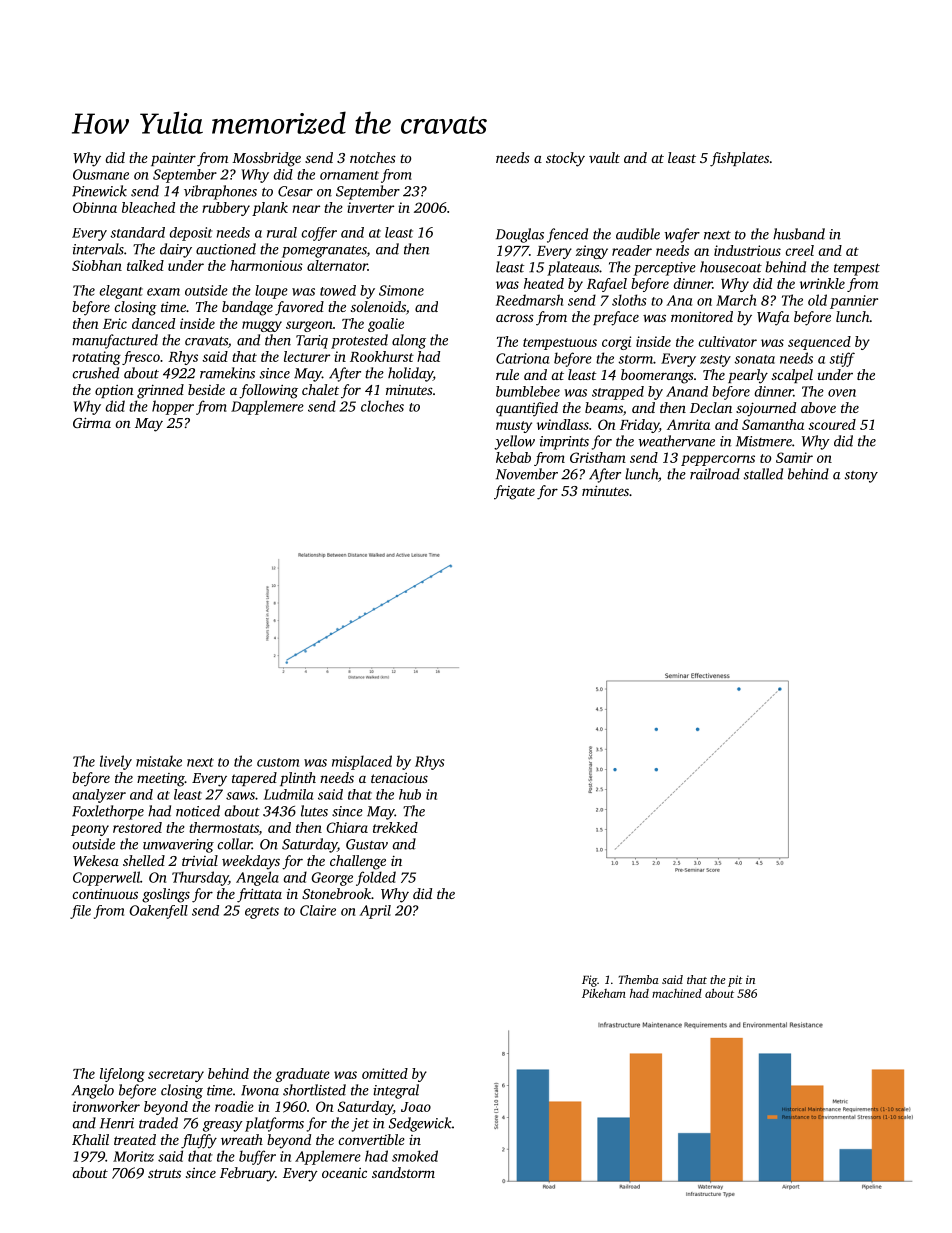  Describe the element at coordinates (101, 174) in the screenshot. I see `Ousmane` at that location.
